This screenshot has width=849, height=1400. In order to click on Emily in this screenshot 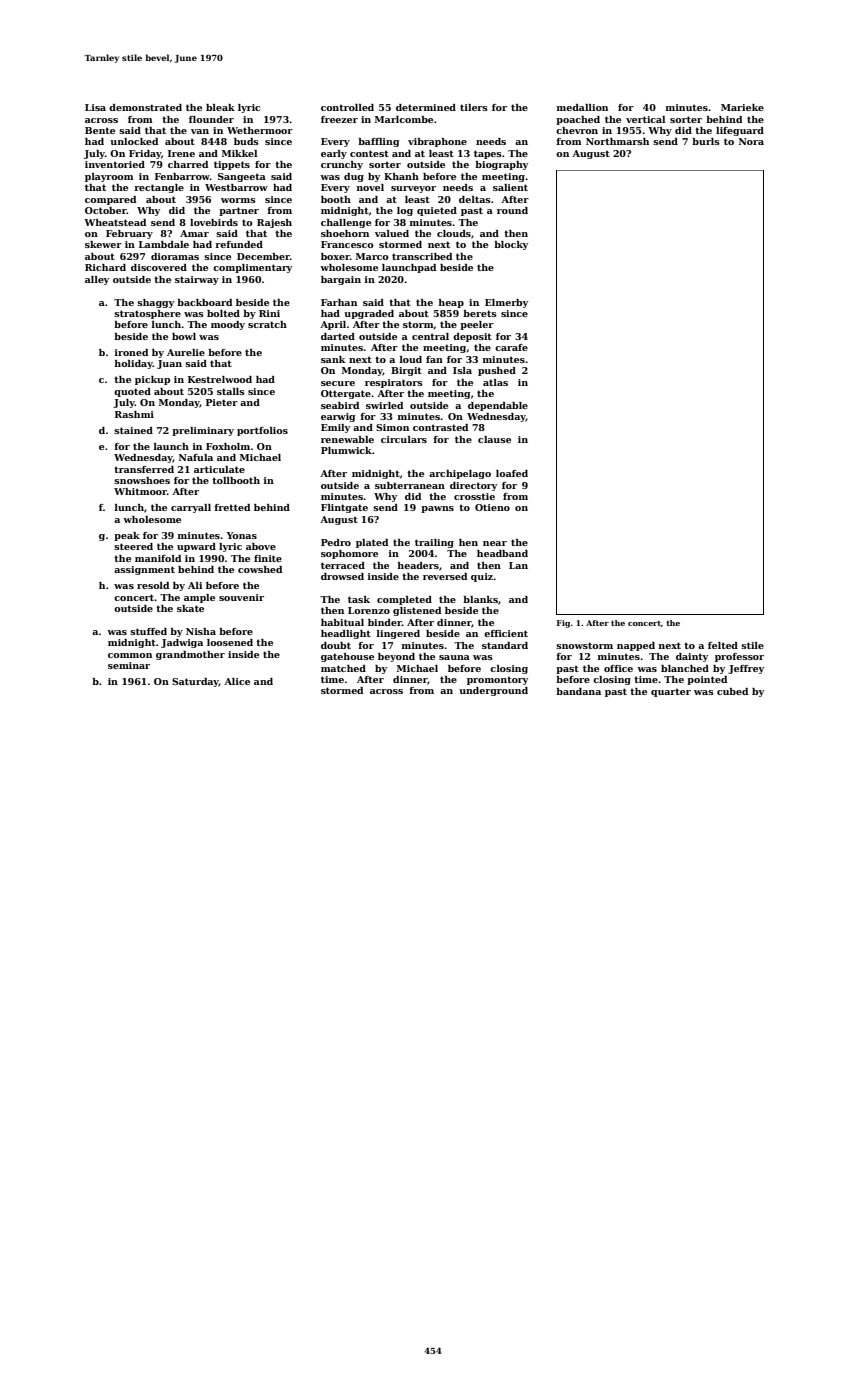, I will do `click(335, 428)`.
